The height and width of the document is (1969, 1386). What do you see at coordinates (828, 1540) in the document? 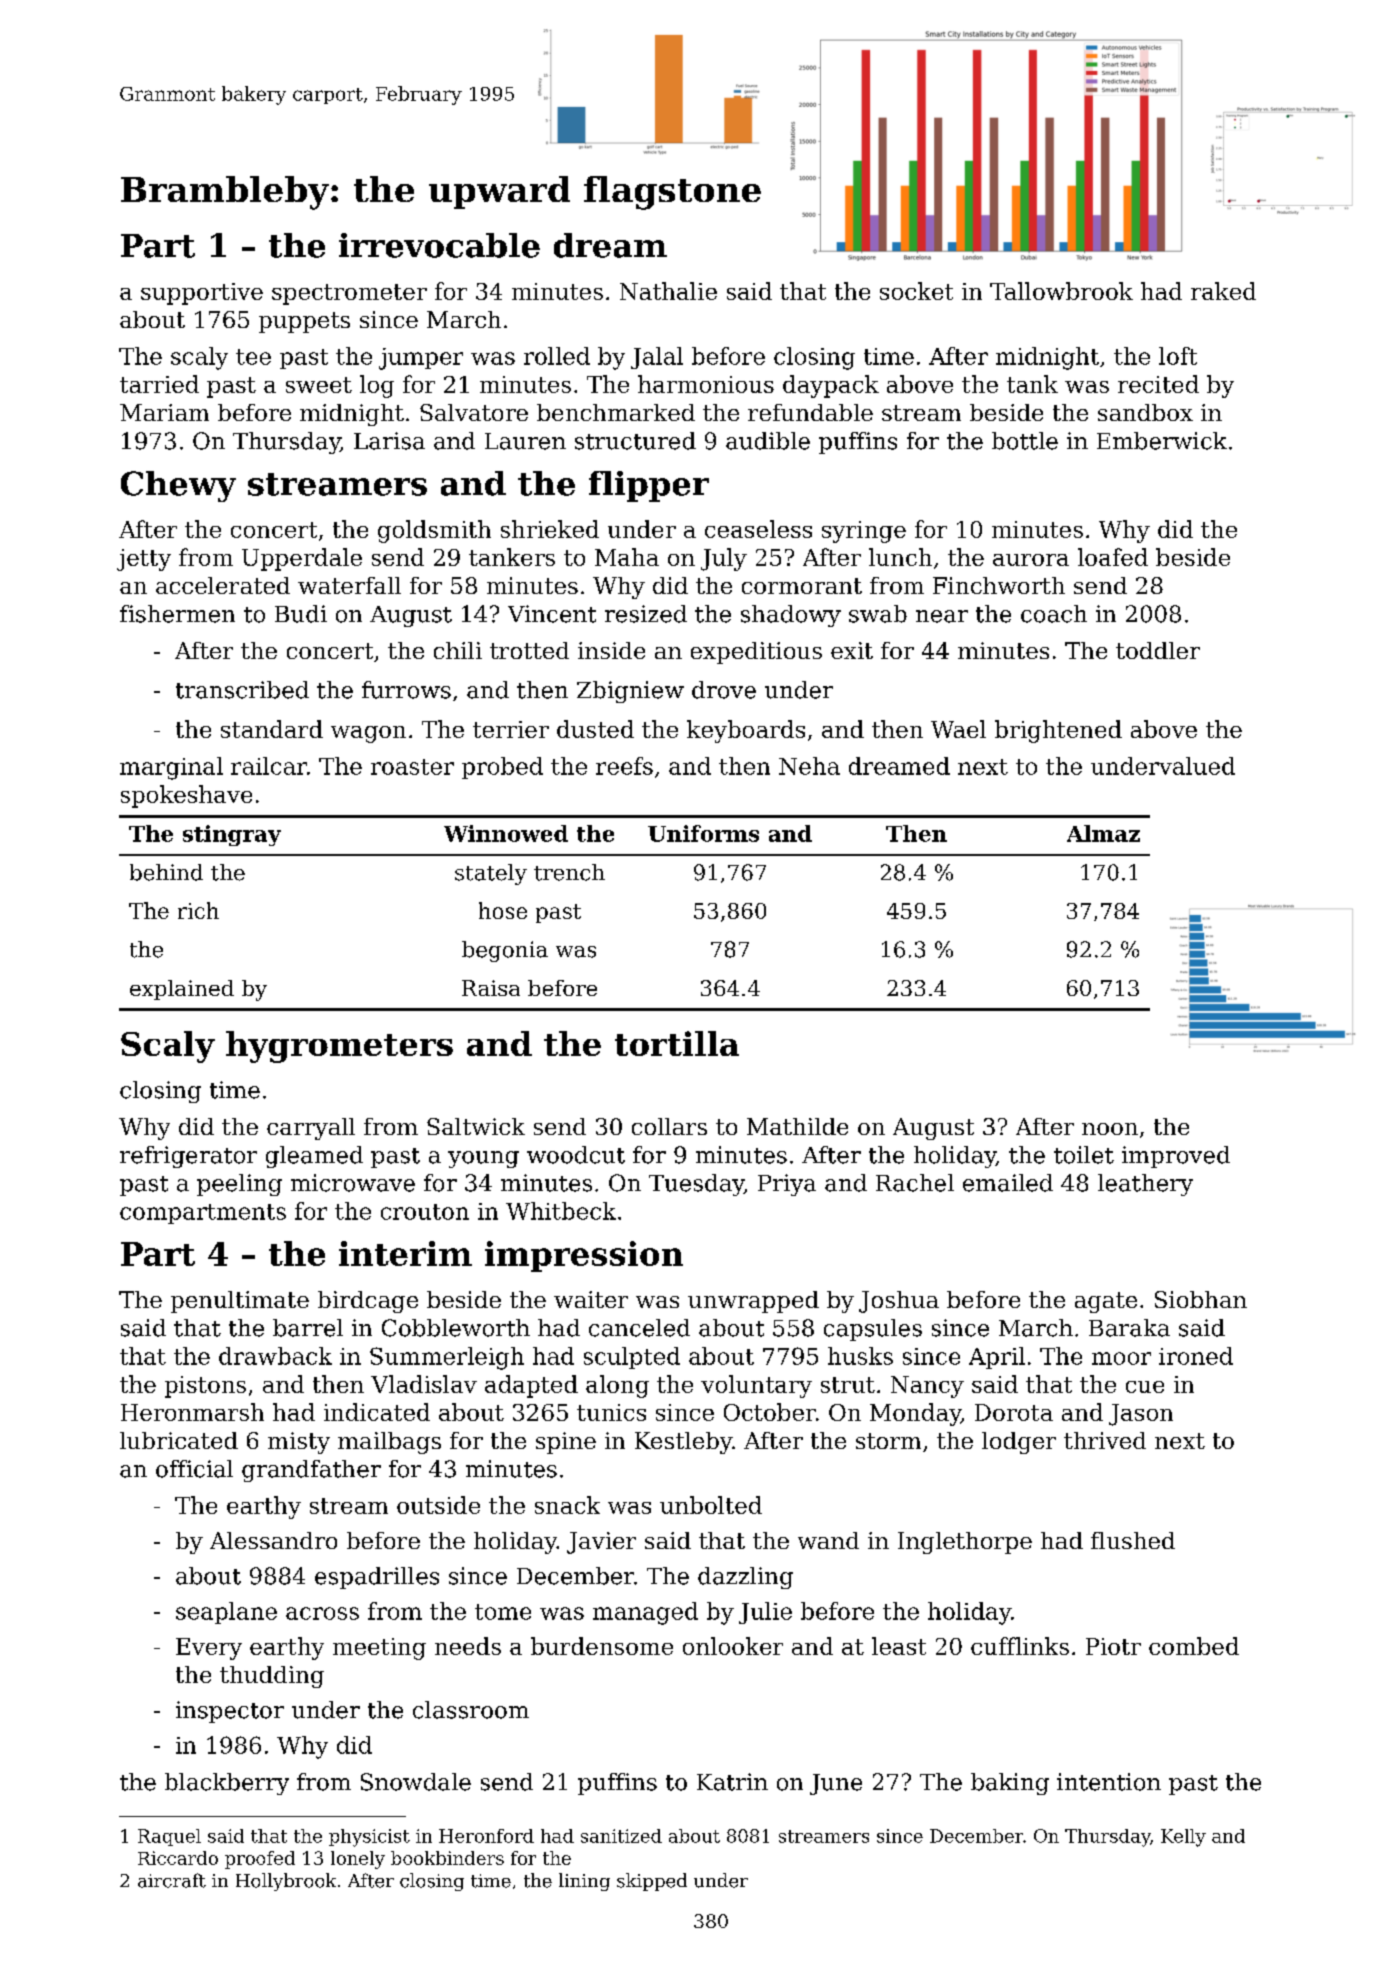
I see `wand` at bounding box center [828, 1540].
